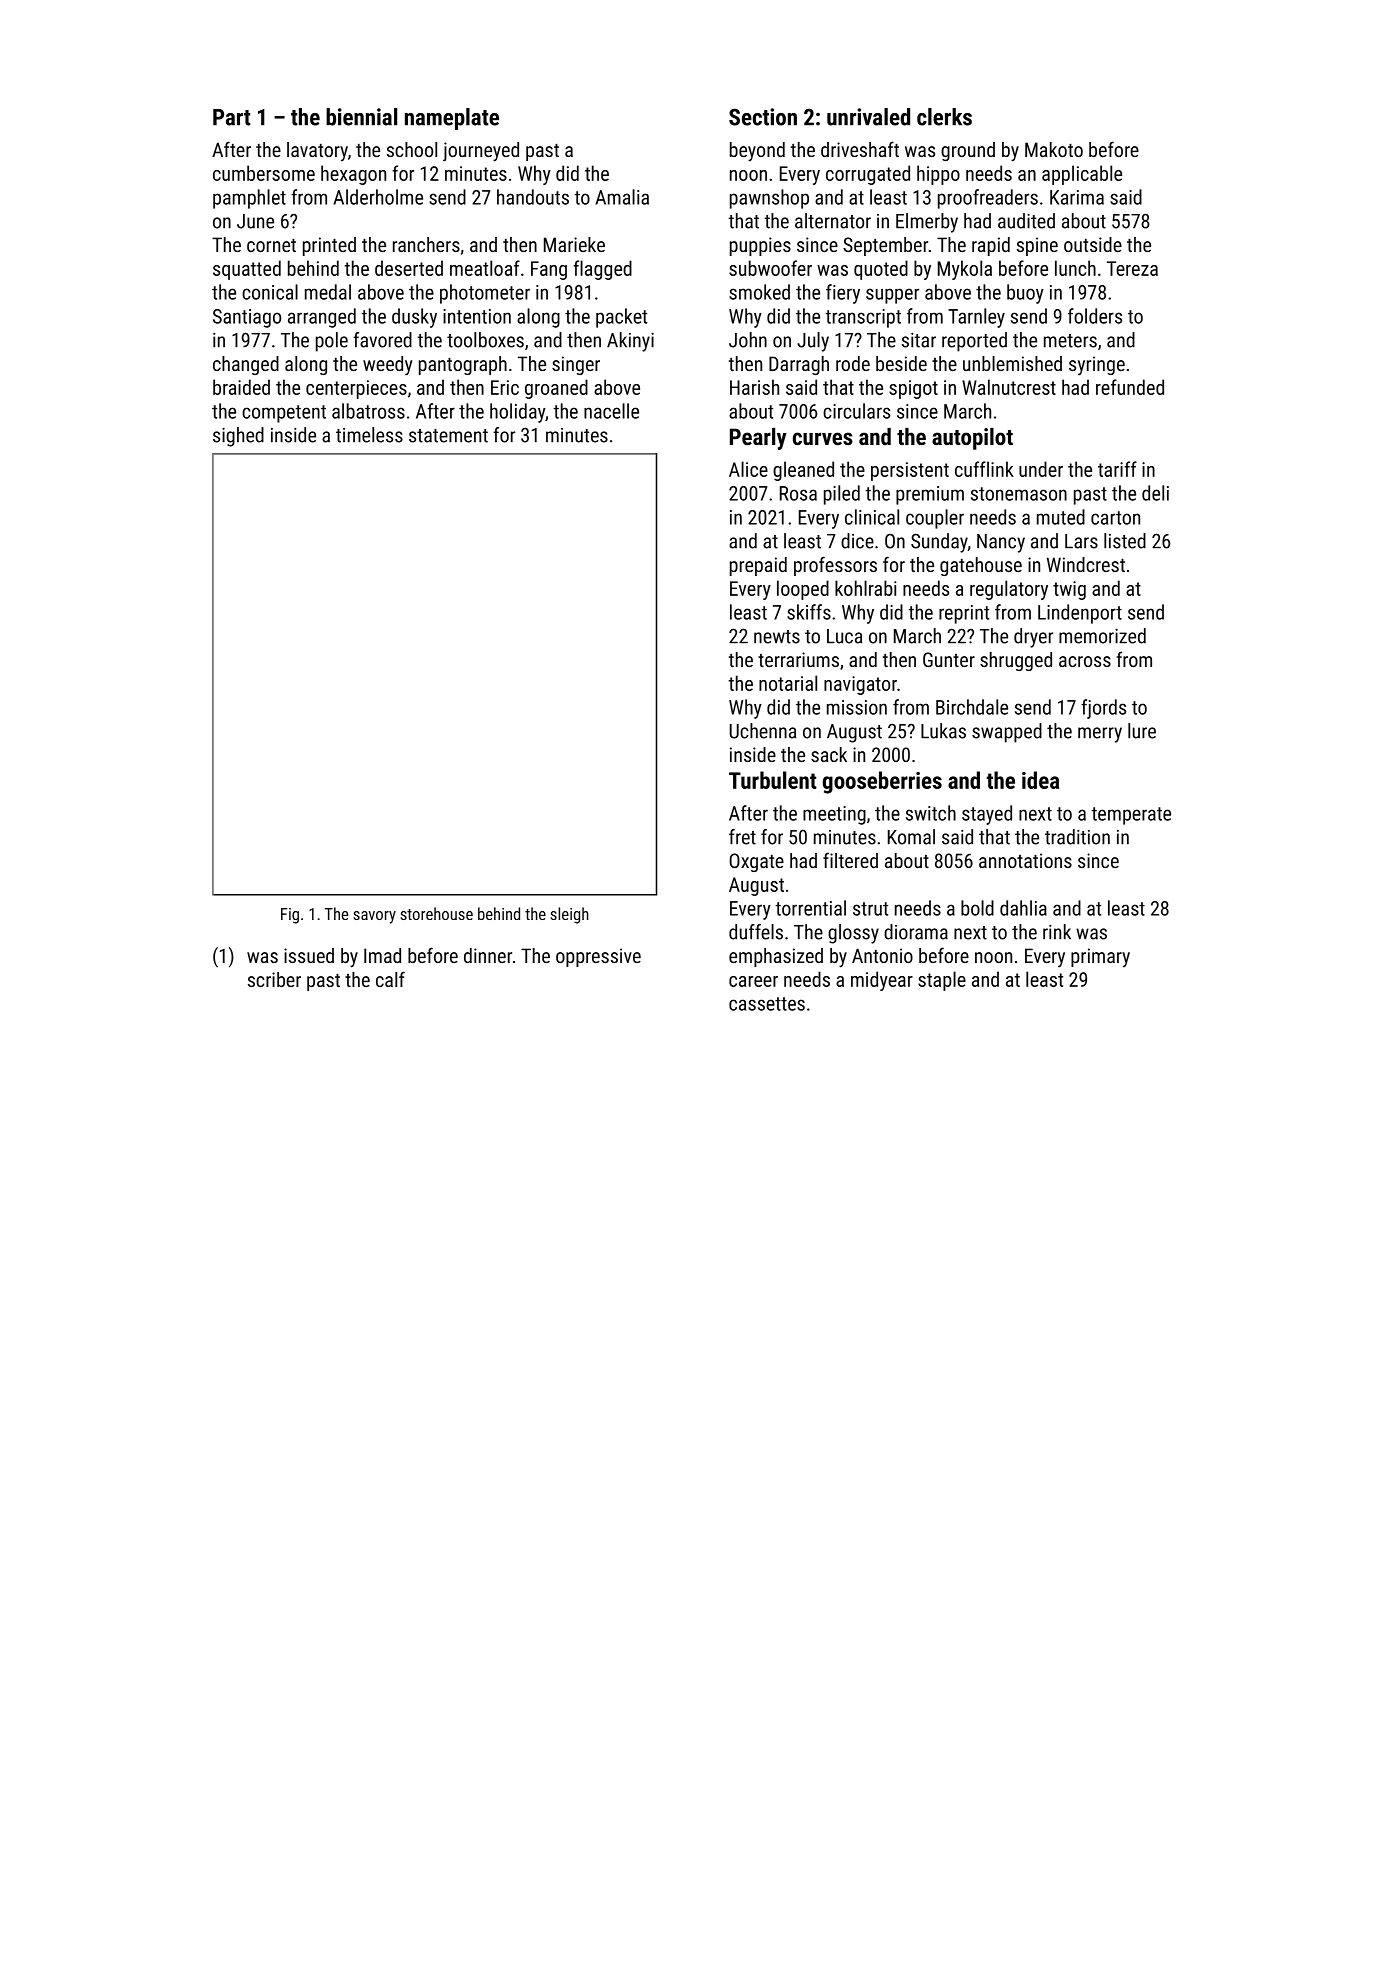  What do you see at coordinates (1125, 541) in the screenshot?
I see `listed` at bounding box center [1125, 541].
